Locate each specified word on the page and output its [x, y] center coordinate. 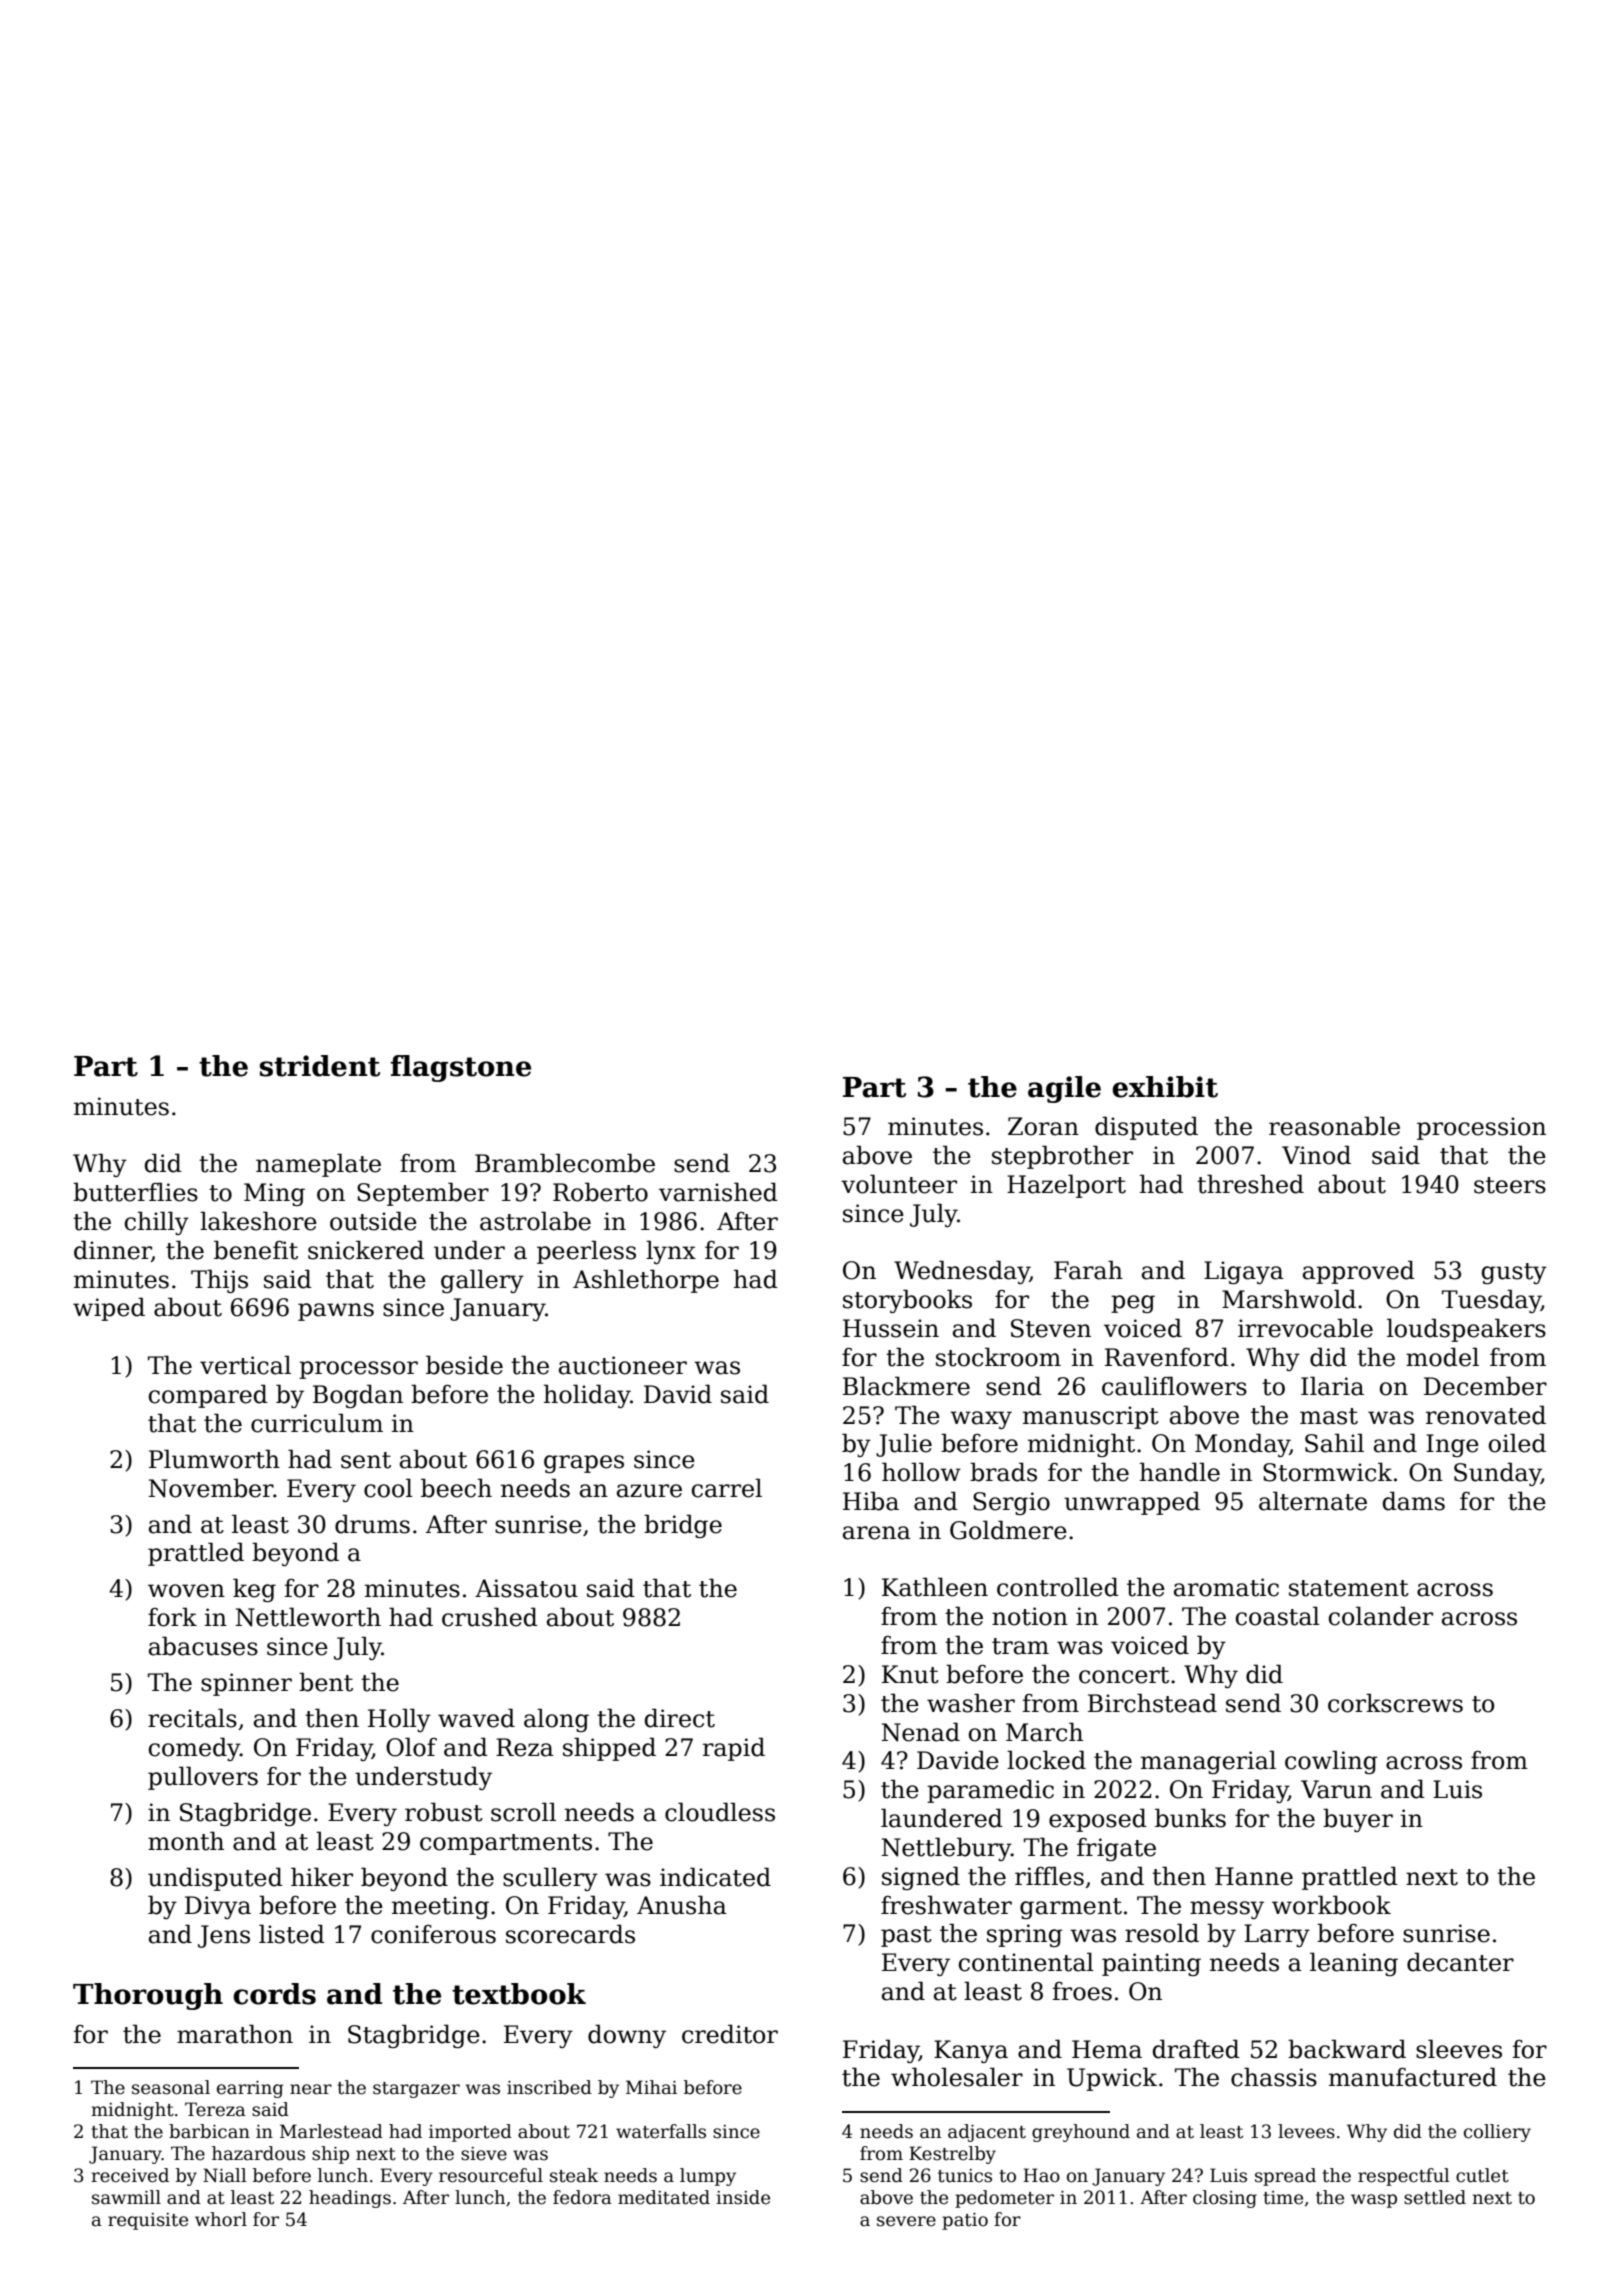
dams [1414, 1501]
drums [372, 1524]
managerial [1208, 1762]
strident [320, 1066]
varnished [718, 1192]
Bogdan [358, 1396]
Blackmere [906, 1386]
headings [350, 2199]
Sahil [1334, 1443]
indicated [715, 1877]
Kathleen [935, 1587]
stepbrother [1062, 1157]
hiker [322, 1877]
